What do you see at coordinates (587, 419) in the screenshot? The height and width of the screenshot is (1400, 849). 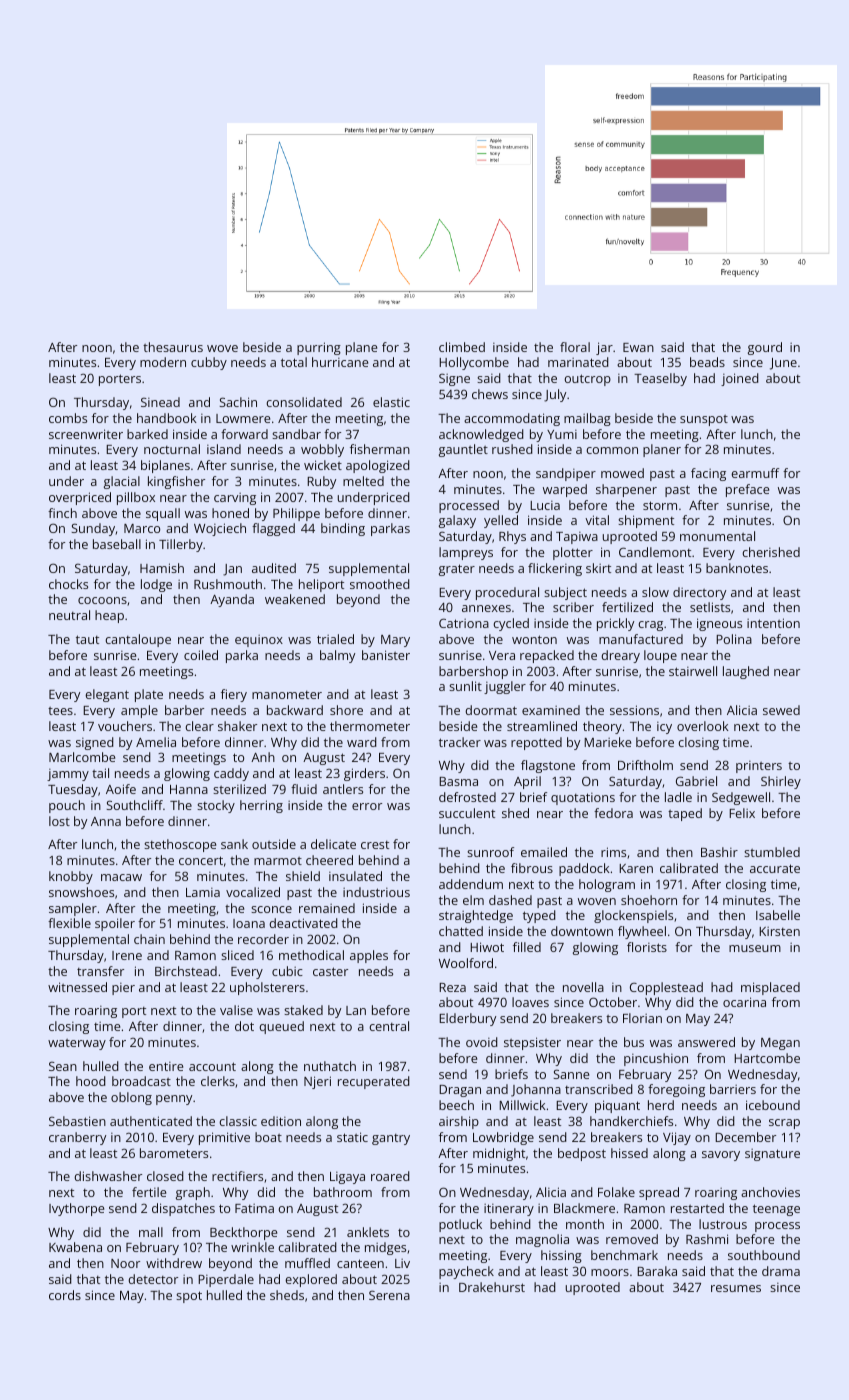 I see `mailbag` at bounding box center [587, 419].
